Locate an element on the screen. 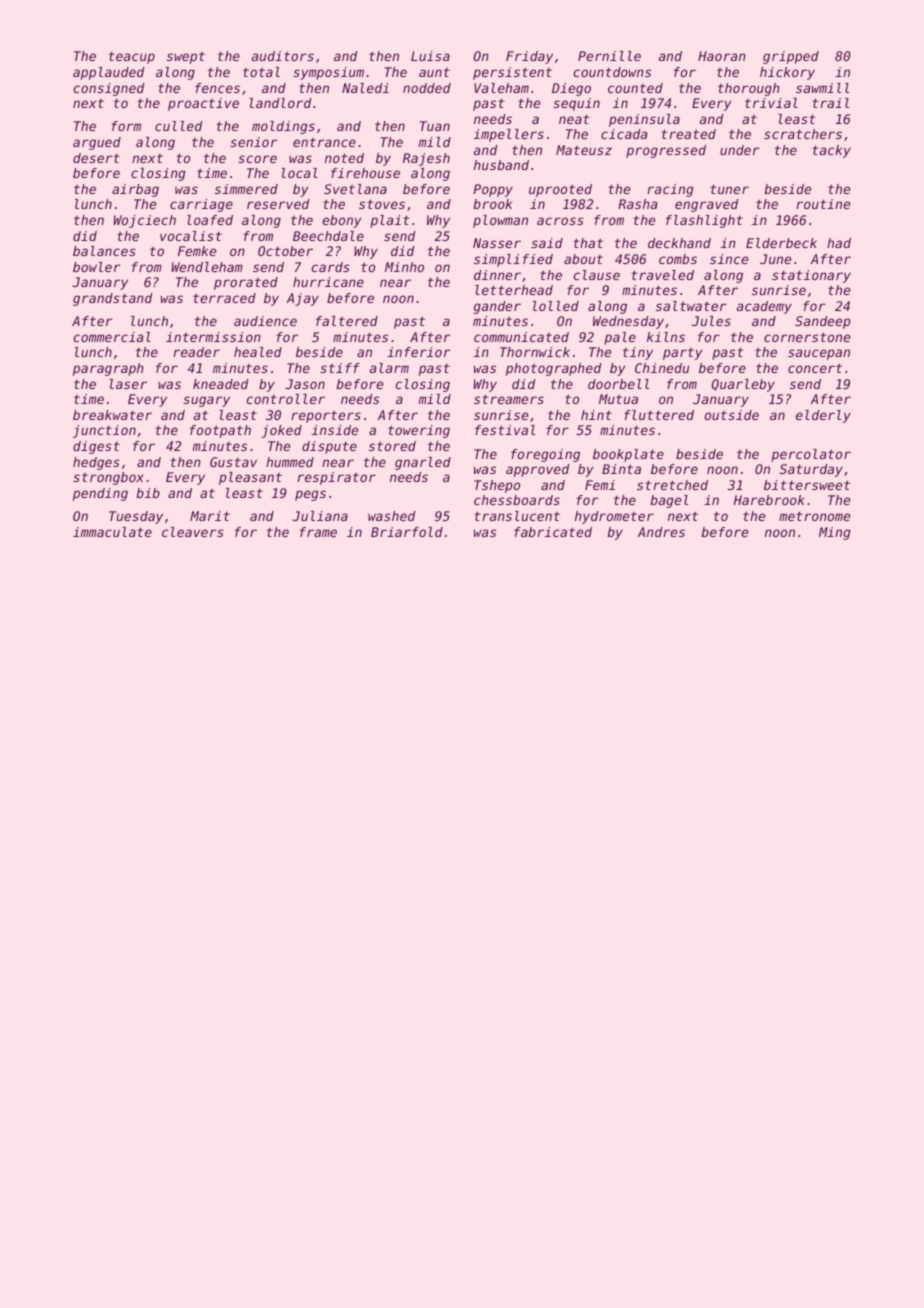 Image resolution: width=924 pixels, height=1308 pixels. percolator is located at coordinates (811, 455).
